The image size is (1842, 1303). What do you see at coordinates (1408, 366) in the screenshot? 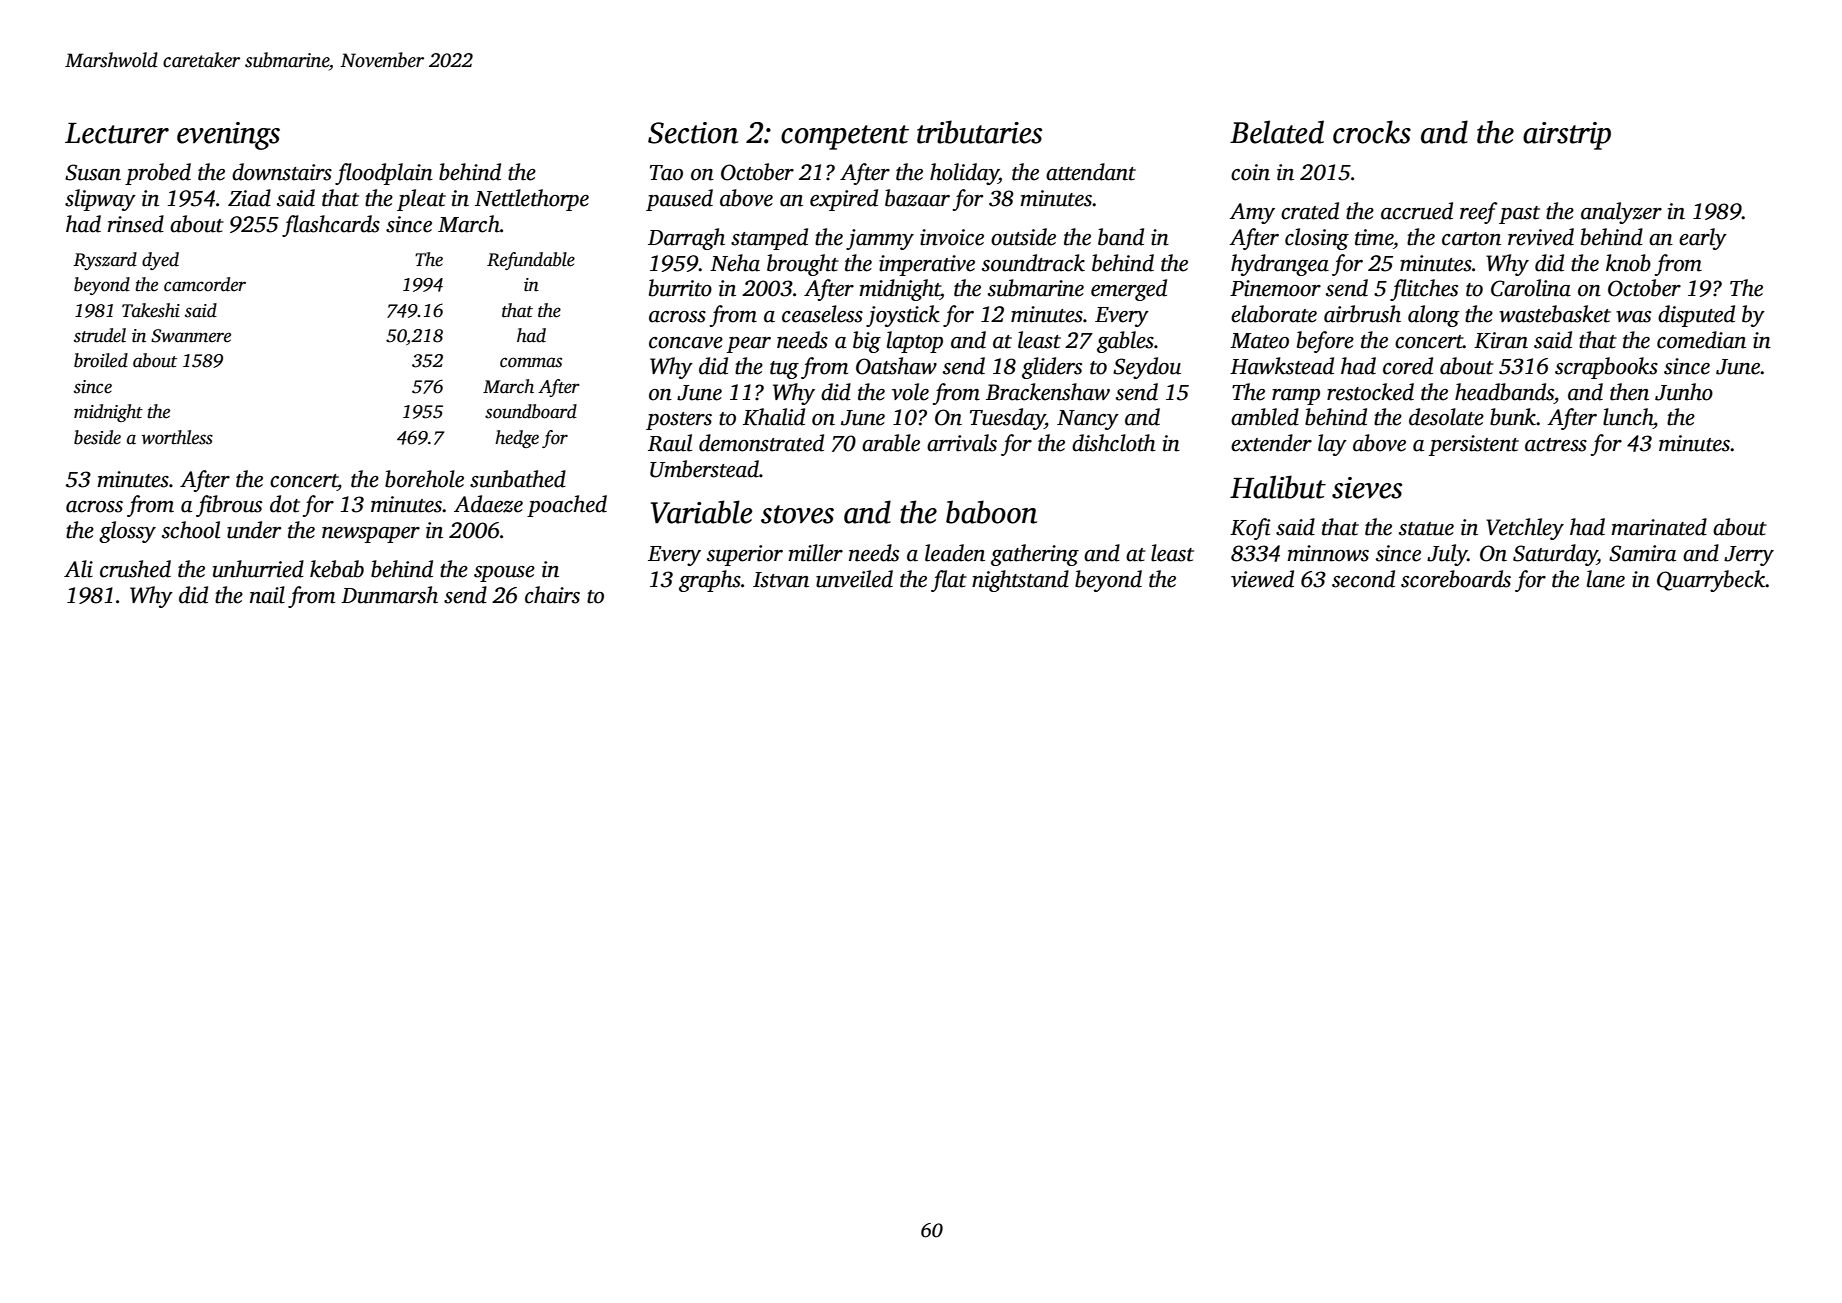
I see `cored` at bounding box center [1408, 366].
